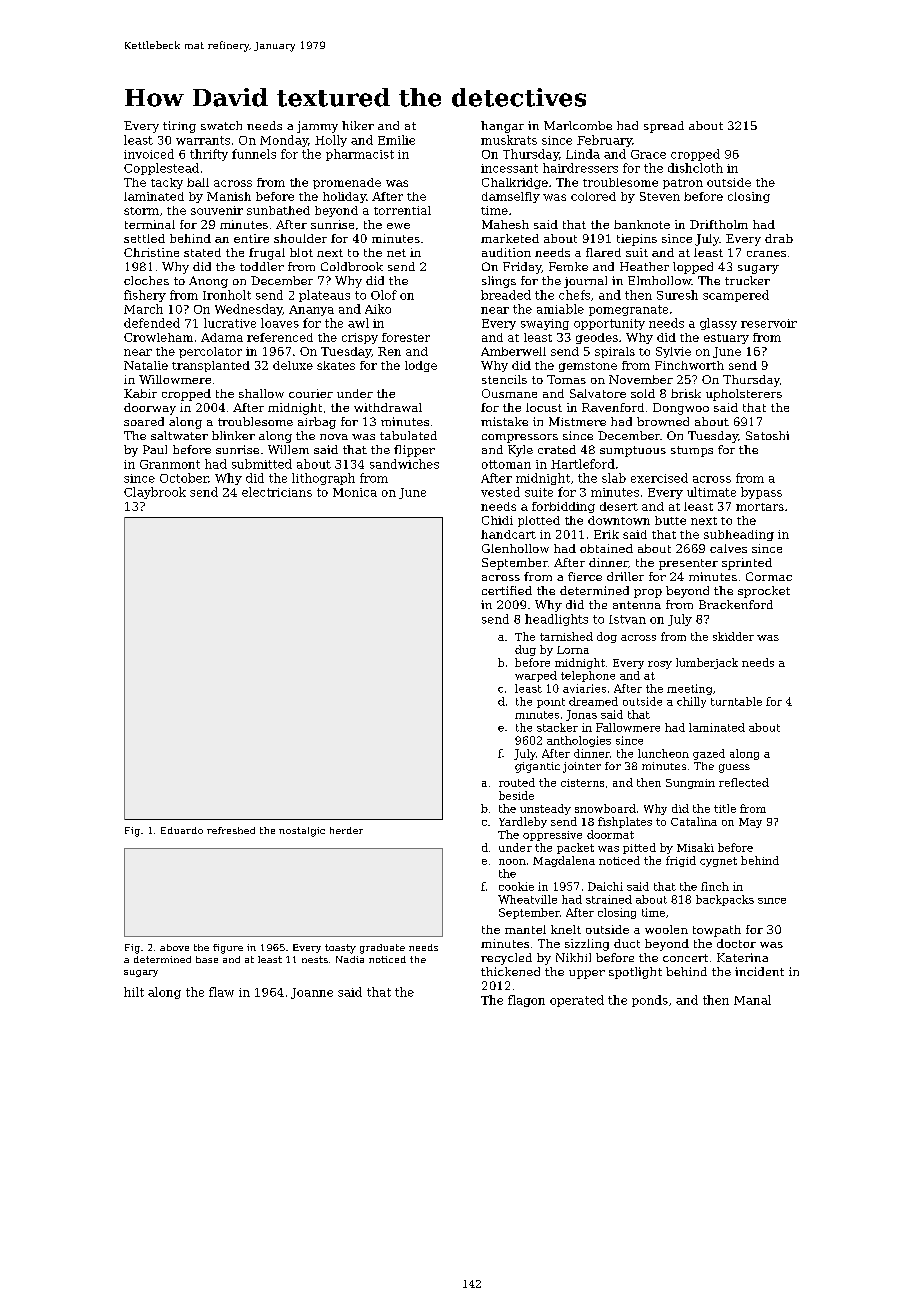  What do you see at coordinates (143, 309) in the page?
I see `March` at bounding box center [143, 309].
